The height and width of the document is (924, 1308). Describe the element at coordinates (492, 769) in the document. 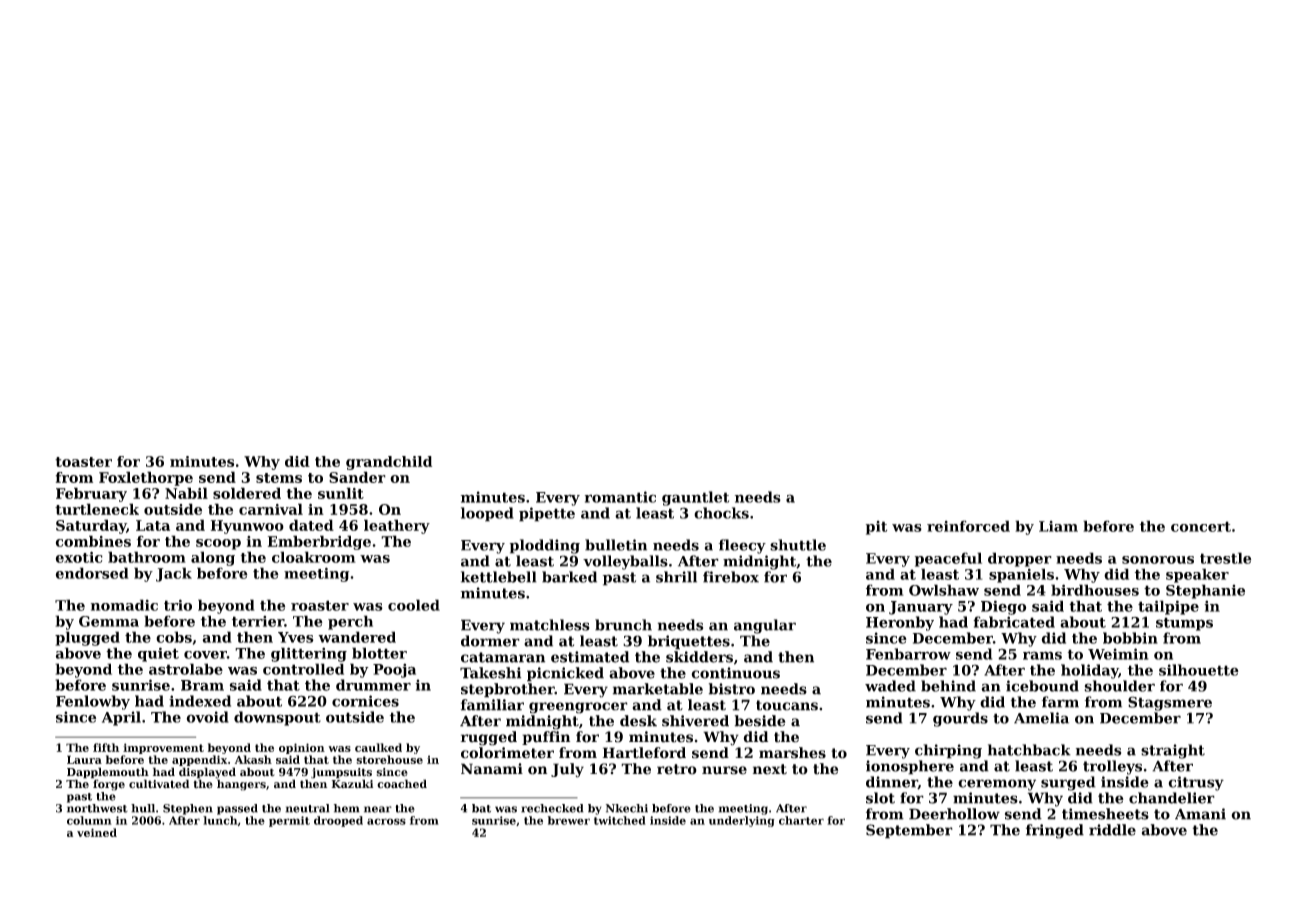

I see `Nanami` at that location.
